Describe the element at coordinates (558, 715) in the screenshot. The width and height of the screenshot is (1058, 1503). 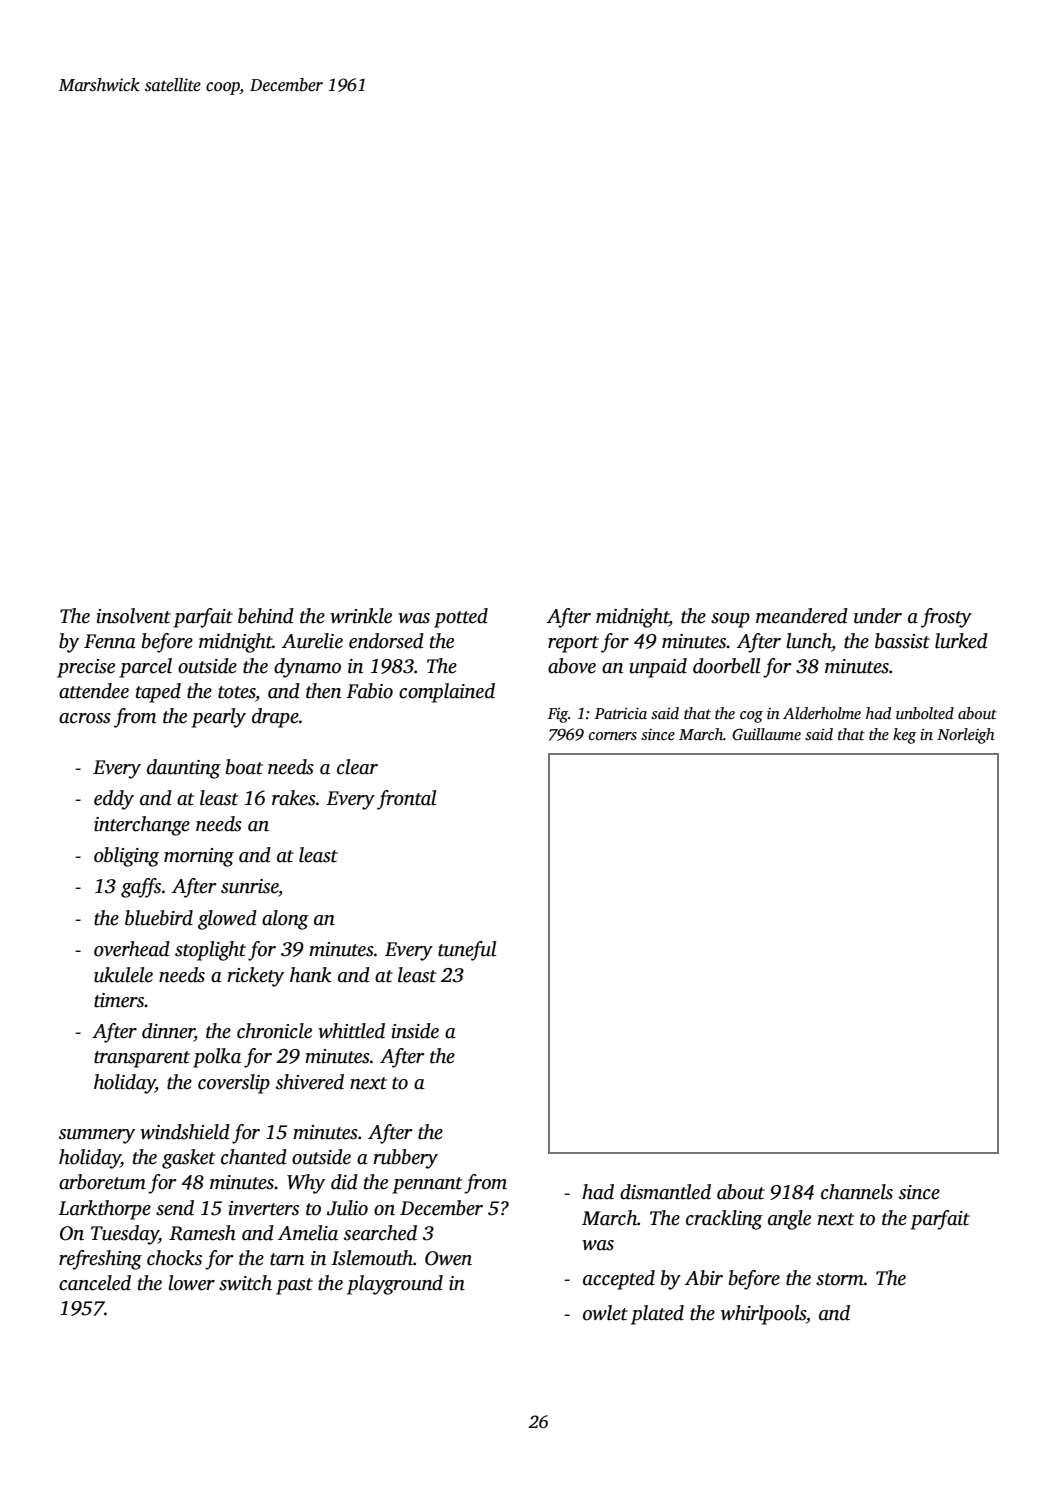
I see `Fig` at that location.
